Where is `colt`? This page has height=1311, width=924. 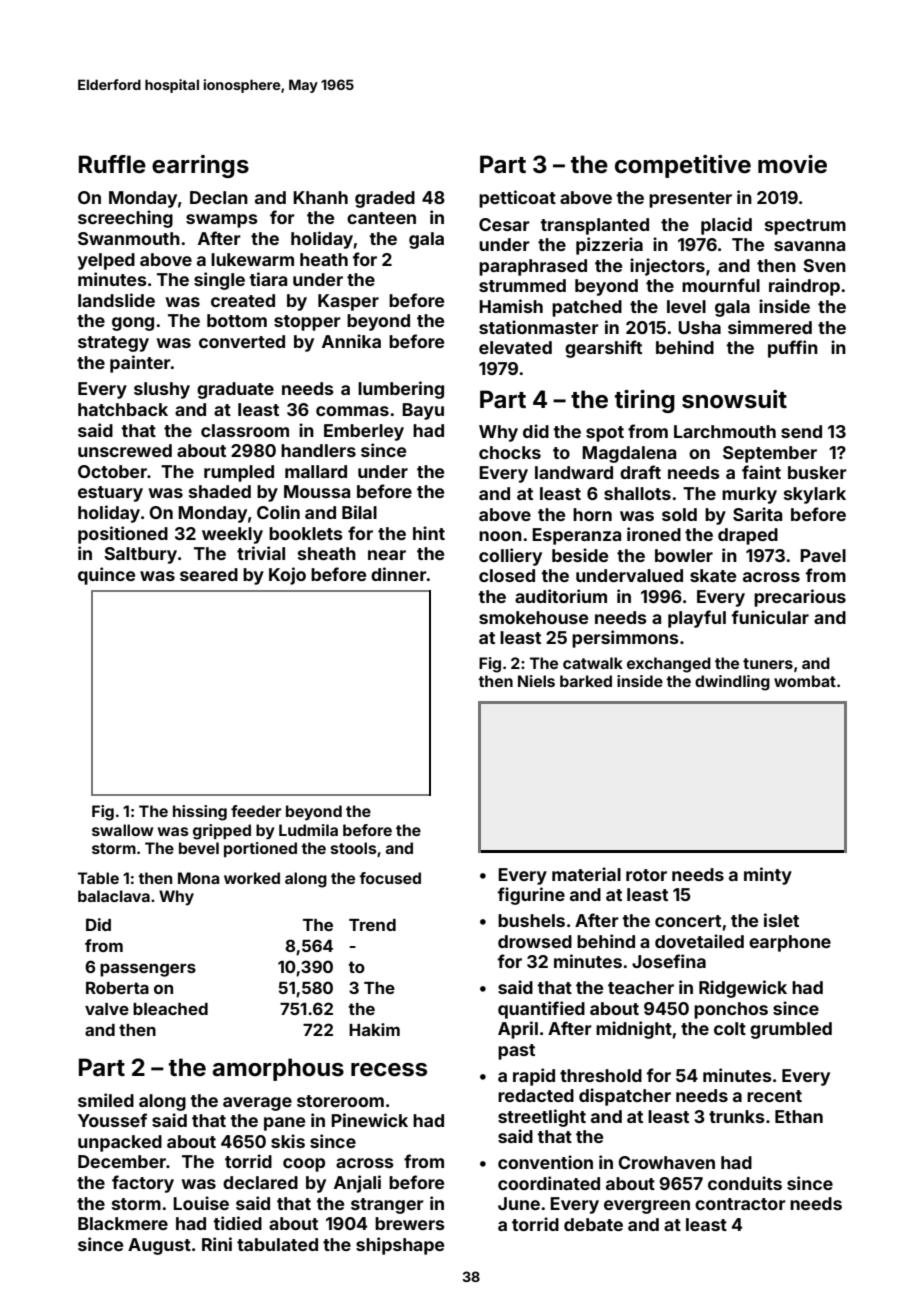 colt is located at coordinates (730, 1028).
